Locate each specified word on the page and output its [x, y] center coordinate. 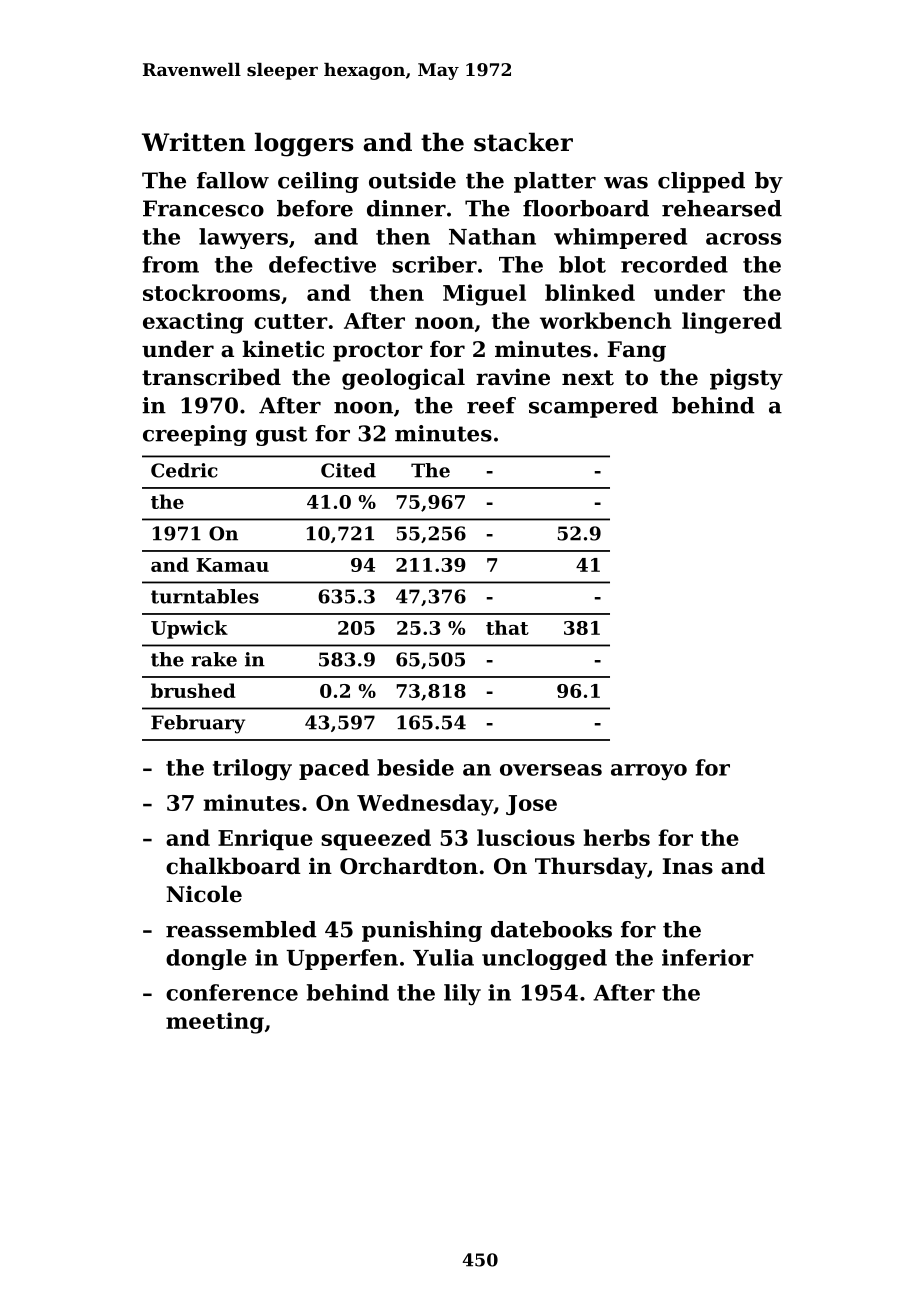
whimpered [620, 238]
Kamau [232, 565]
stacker [523, 142]
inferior [708, 957]
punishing [422, 931]
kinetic [283, 349]
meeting [215, 1023]
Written [193, 142]
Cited [348, 470]
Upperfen [342, 959]
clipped [701, 182]
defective [322, 264]
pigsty [746, 379]
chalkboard [233, 866]
